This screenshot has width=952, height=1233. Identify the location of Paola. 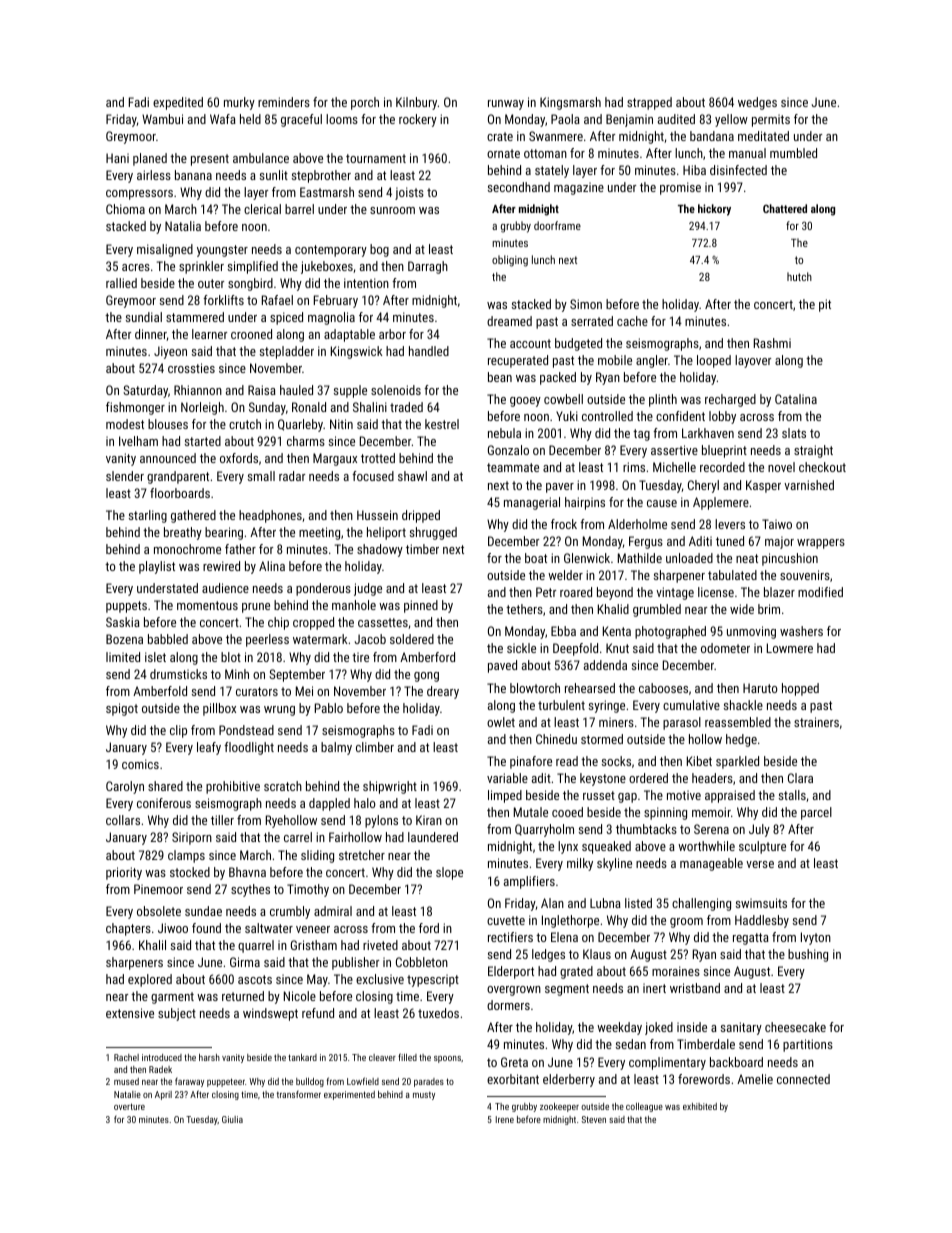
(565, 119).
